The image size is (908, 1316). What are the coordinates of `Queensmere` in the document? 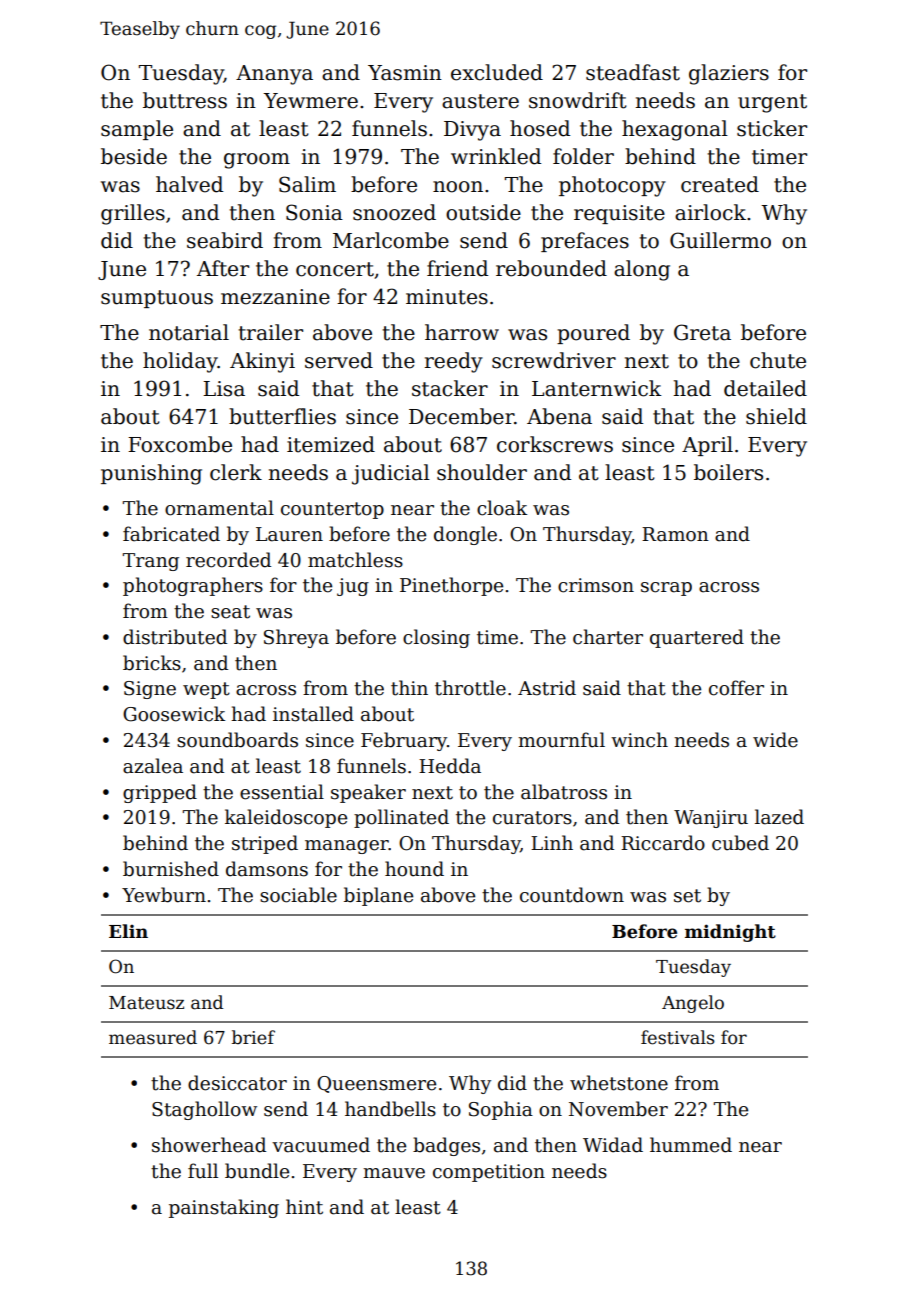 It's located at (376, 1084).
